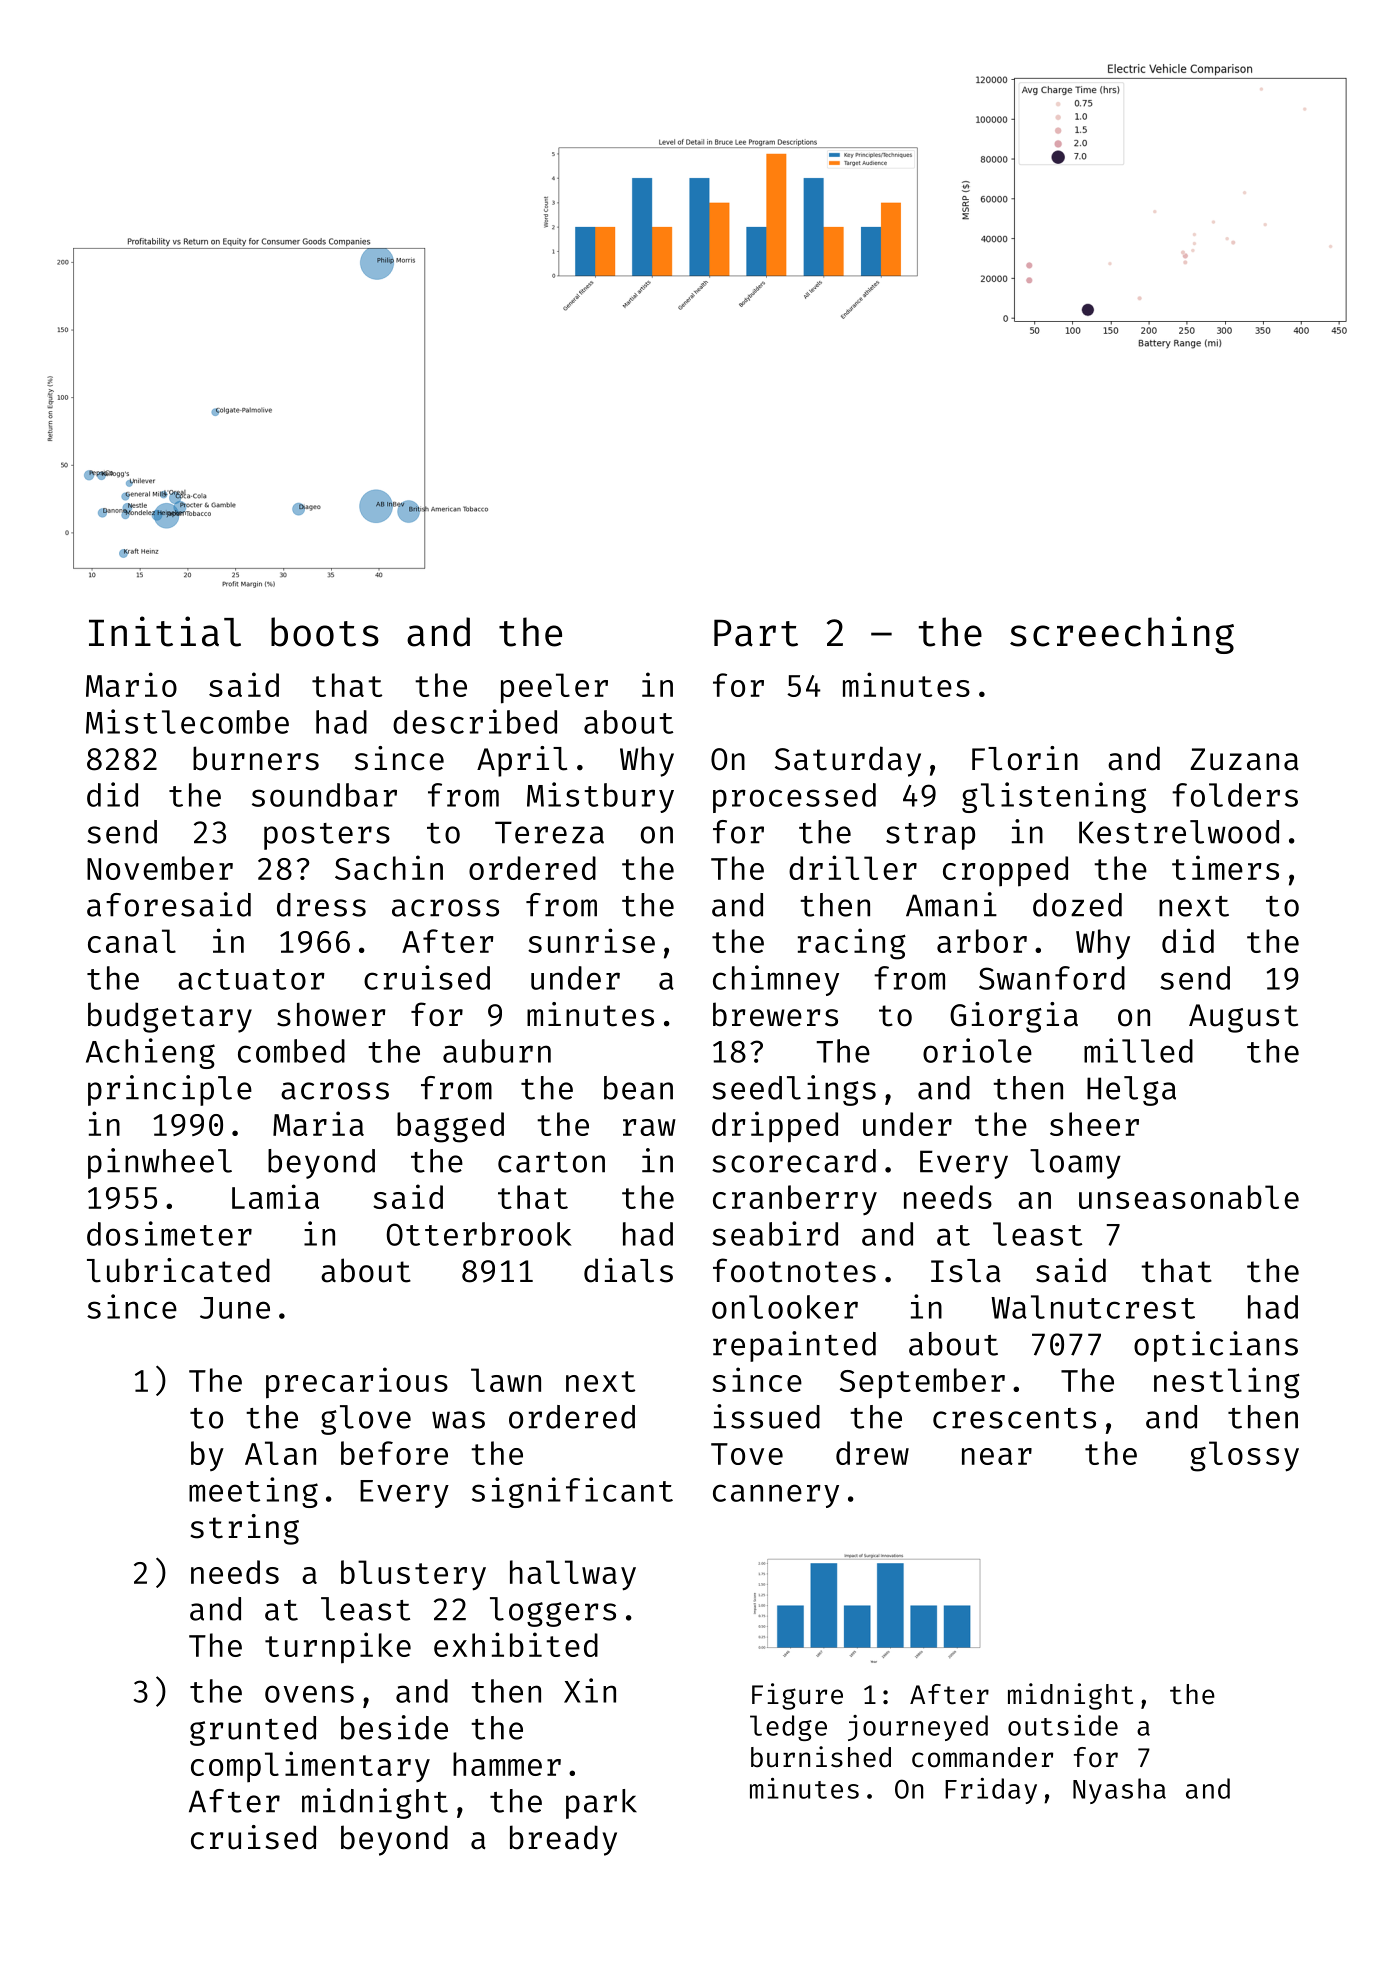  I want to click on complimentary, so click(310, 1766).
